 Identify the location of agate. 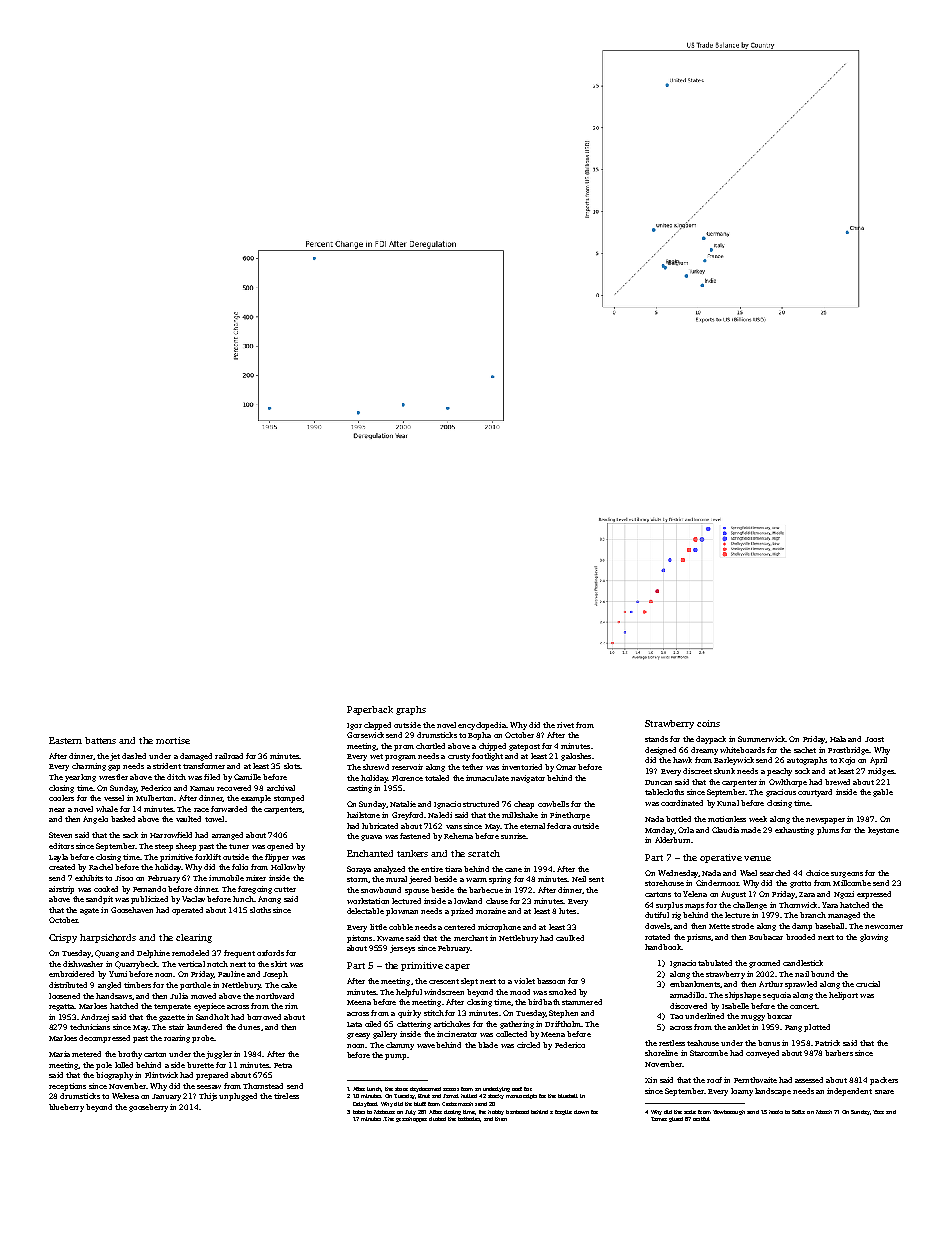
(89, 911).
